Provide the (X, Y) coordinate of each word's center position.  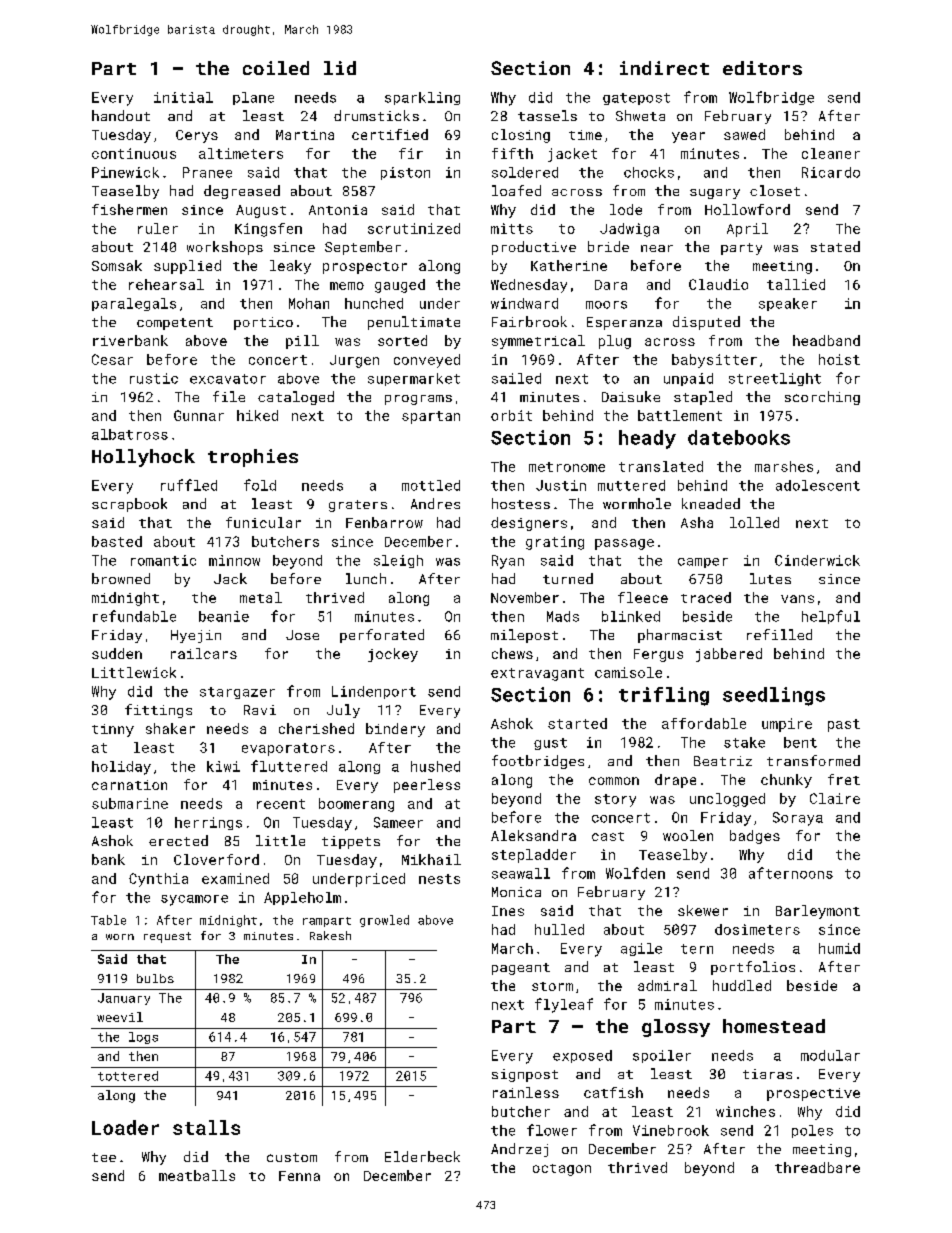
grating (555, 543)
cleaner (831, 153)
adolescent (818, 485)
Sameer (398, 822)
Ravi (260, 710)
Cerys (197, 136)
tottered (128, 1076)
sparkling (422, 98)
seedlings (774, 696)
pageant (521, 969)
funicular (263, 522)
